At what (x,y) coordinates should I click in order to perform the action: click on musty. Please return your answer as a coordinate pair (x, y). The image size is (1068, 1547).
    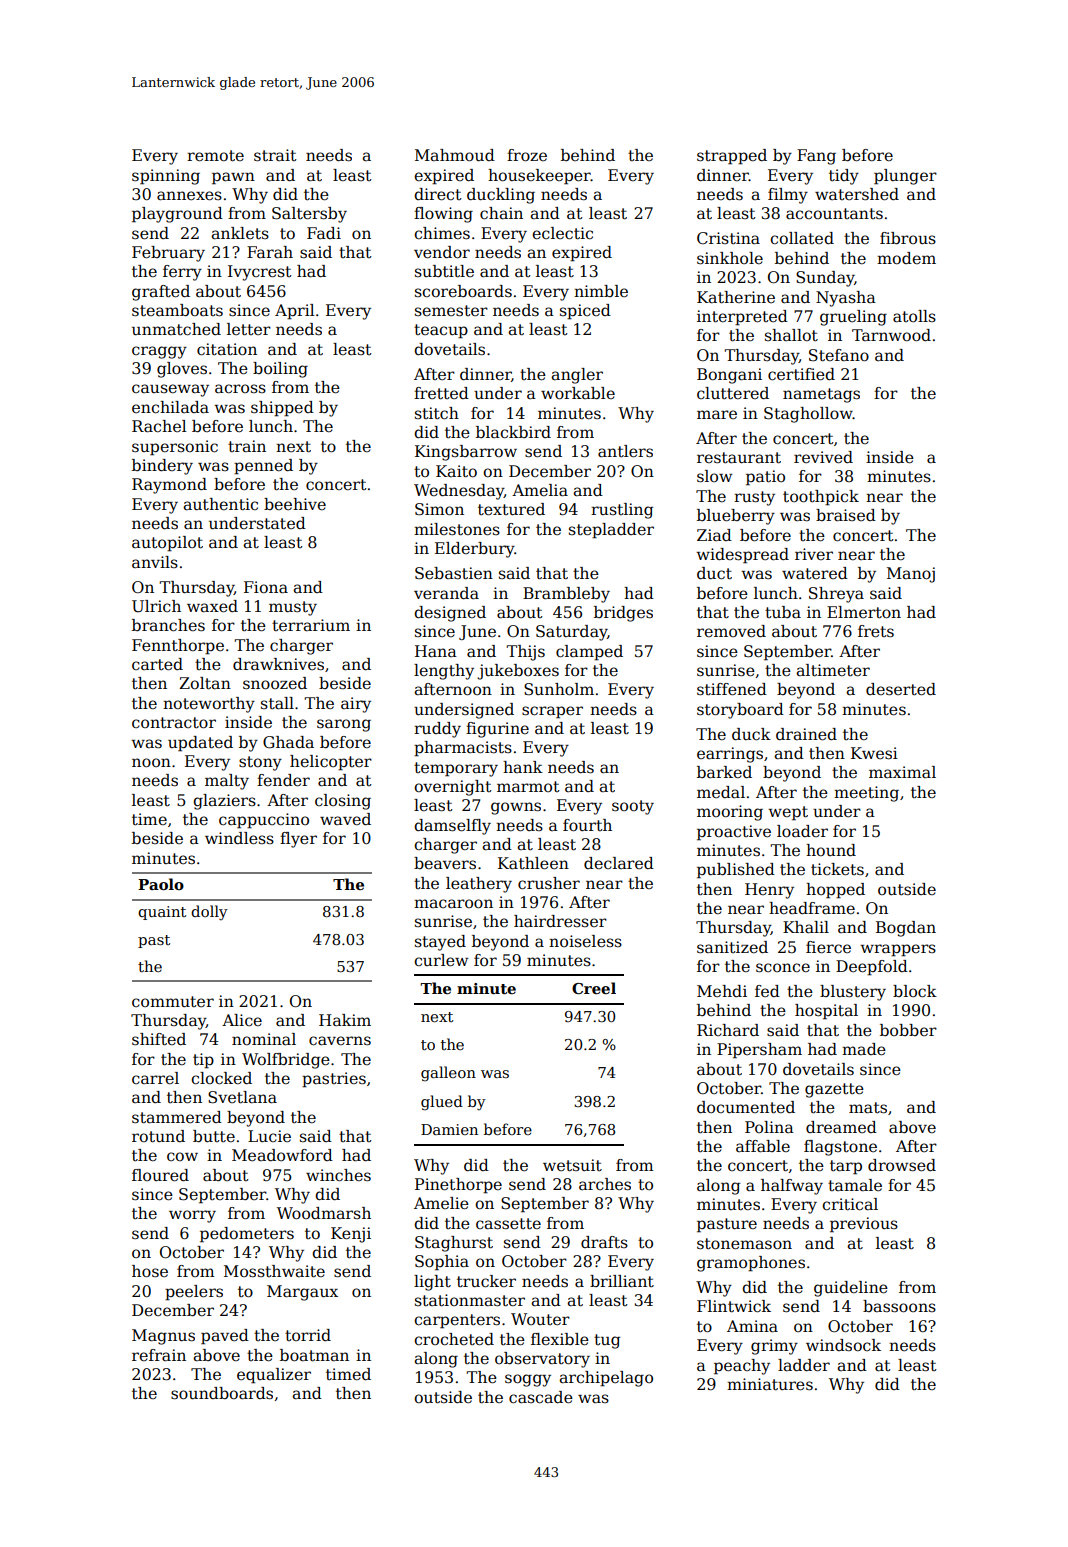
    Looking at the image, I should click on (293, 608).
